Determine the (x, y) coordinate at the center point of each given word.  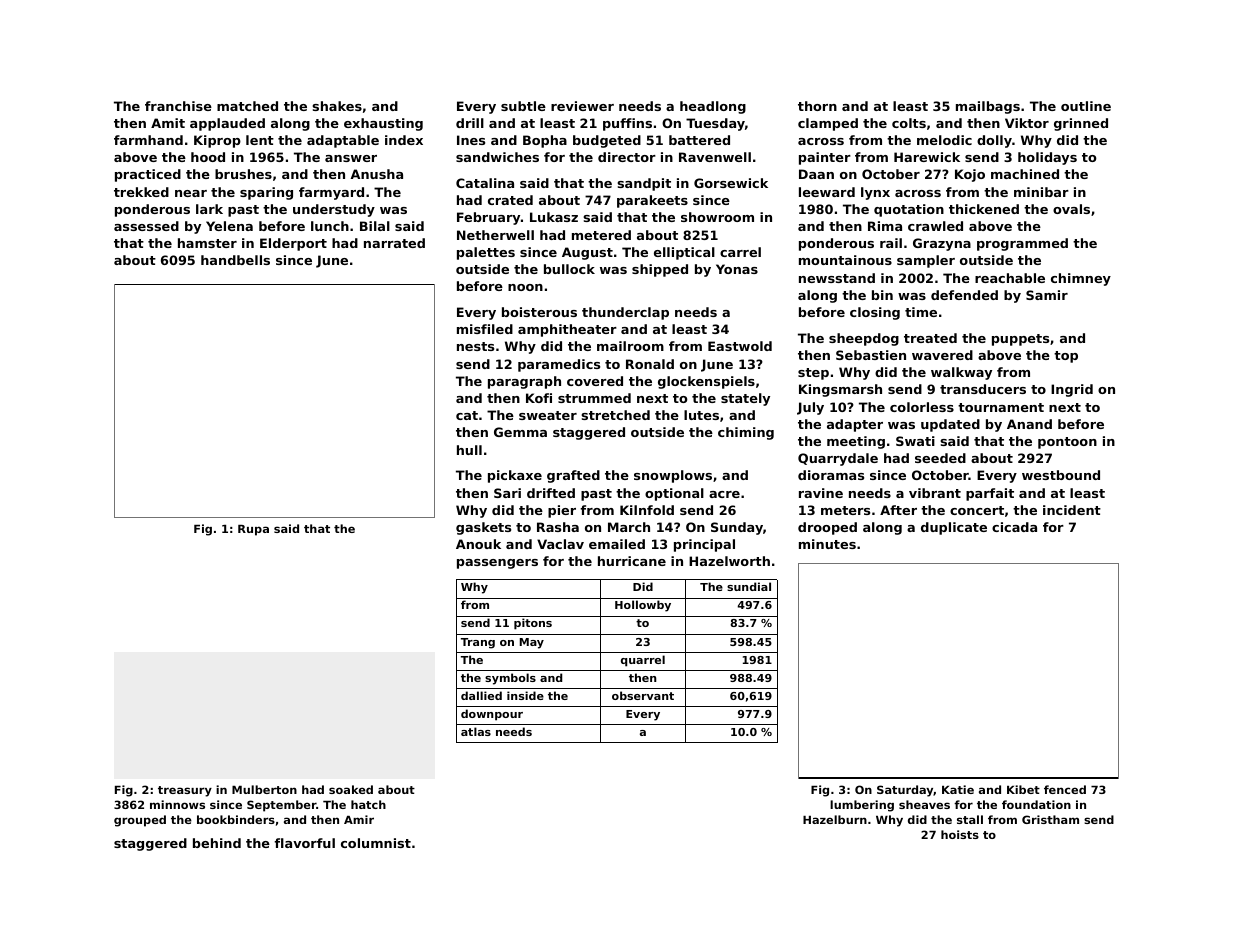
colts (909, 123)
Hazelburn (835, 819)
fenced (1065, 789)
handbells (235, 260)
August (587, 253)
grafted (573, 476)
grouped (140, 821)
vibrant (935, 493)
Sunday (737, 528)
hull (469, 450)
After (898, 510)
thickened (984, 209)
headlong (713, 107)
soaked (351, 789)
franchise (178, 106)
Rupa (253, 530)
